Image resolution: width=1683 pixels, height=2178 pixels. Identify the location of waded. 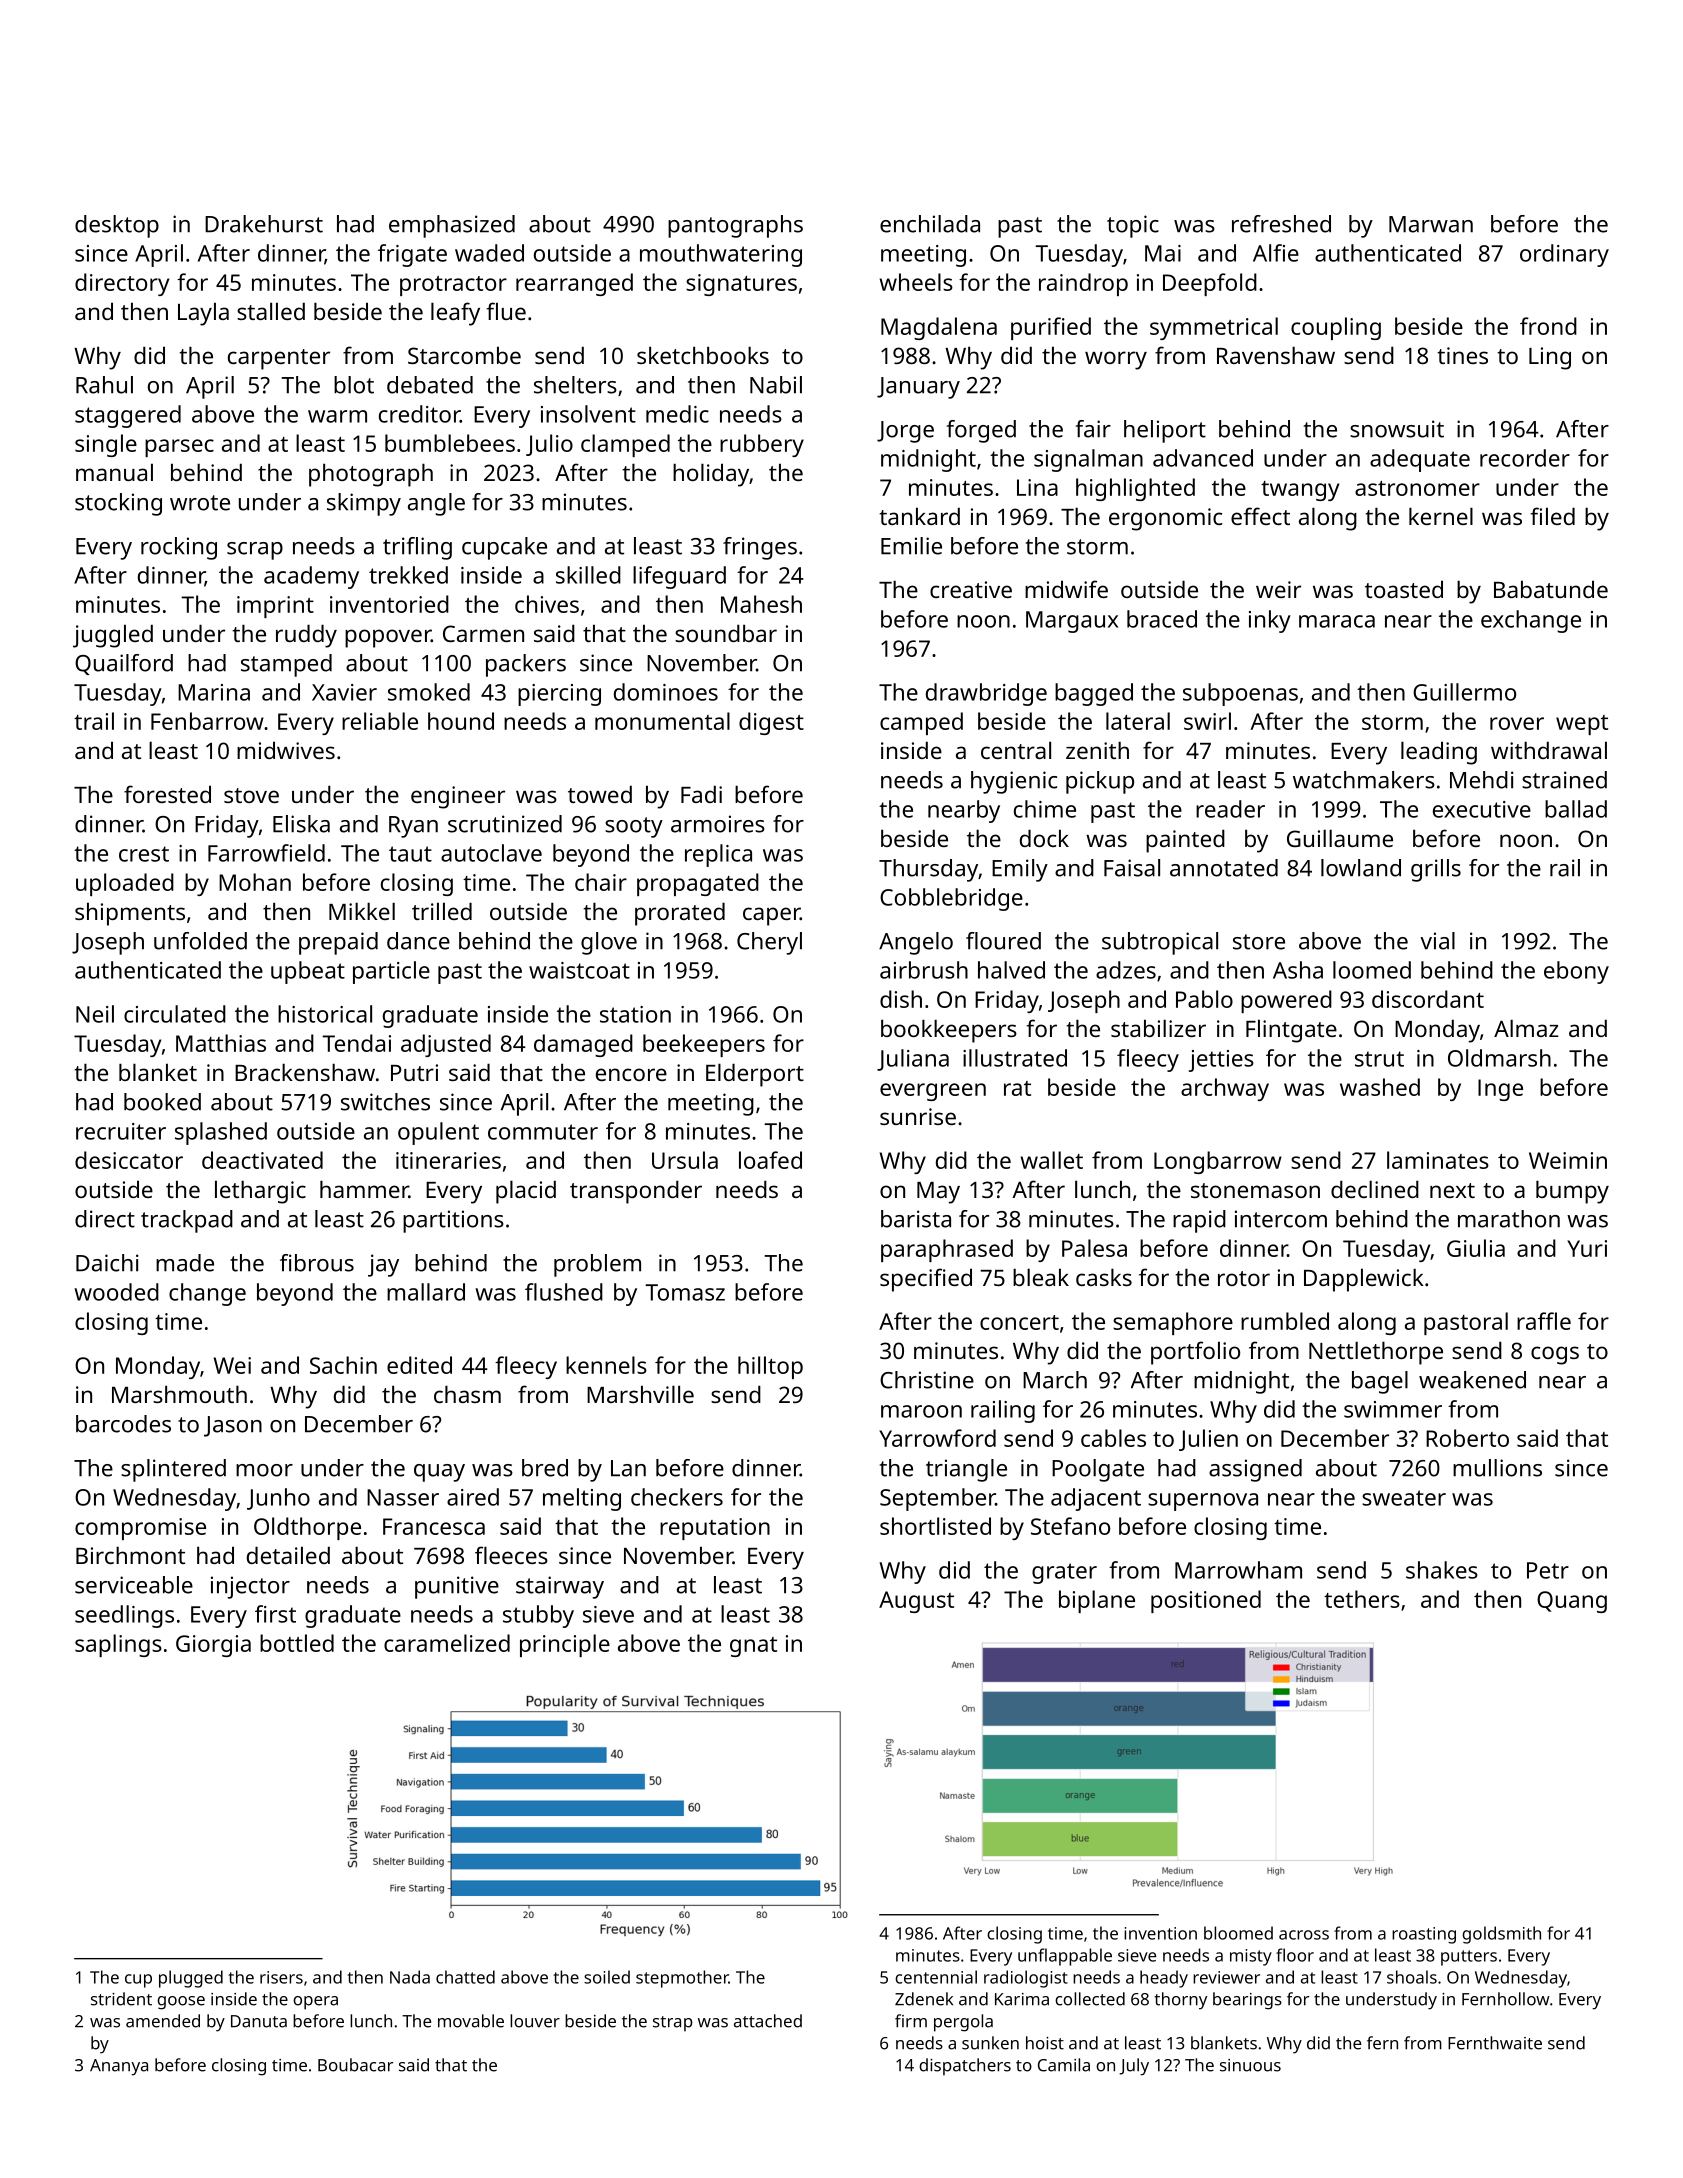
(489, 253).
